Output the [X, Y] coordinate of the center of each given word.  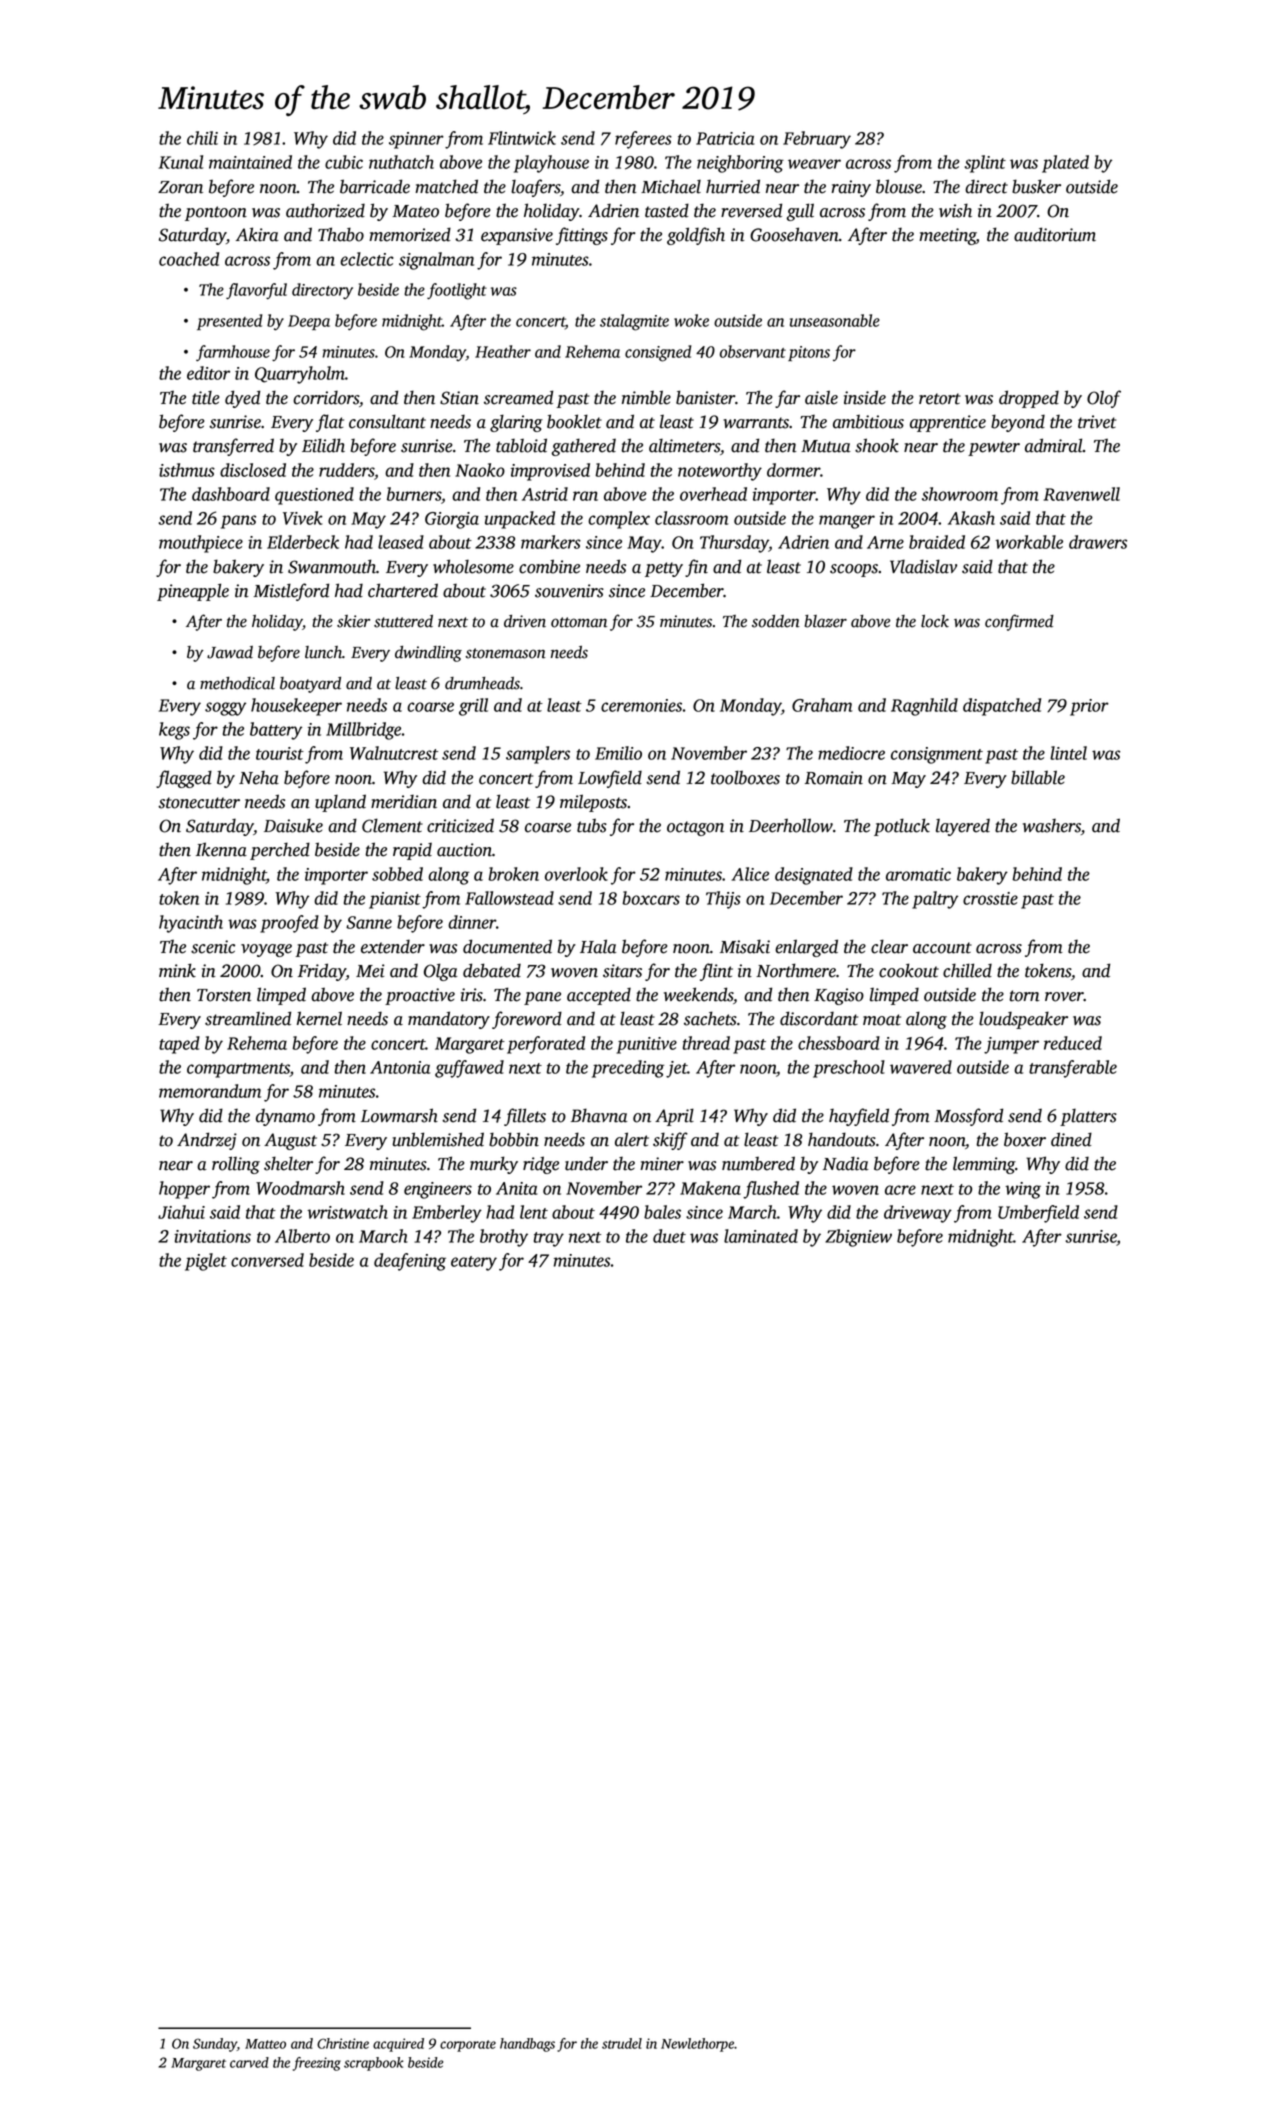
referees [643, 140]
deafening [410, 1262]
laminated [761, 1236]
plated [1065, 164]
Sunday [215, 2045]
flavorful [256, 291]
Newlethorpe [697, 2045]
